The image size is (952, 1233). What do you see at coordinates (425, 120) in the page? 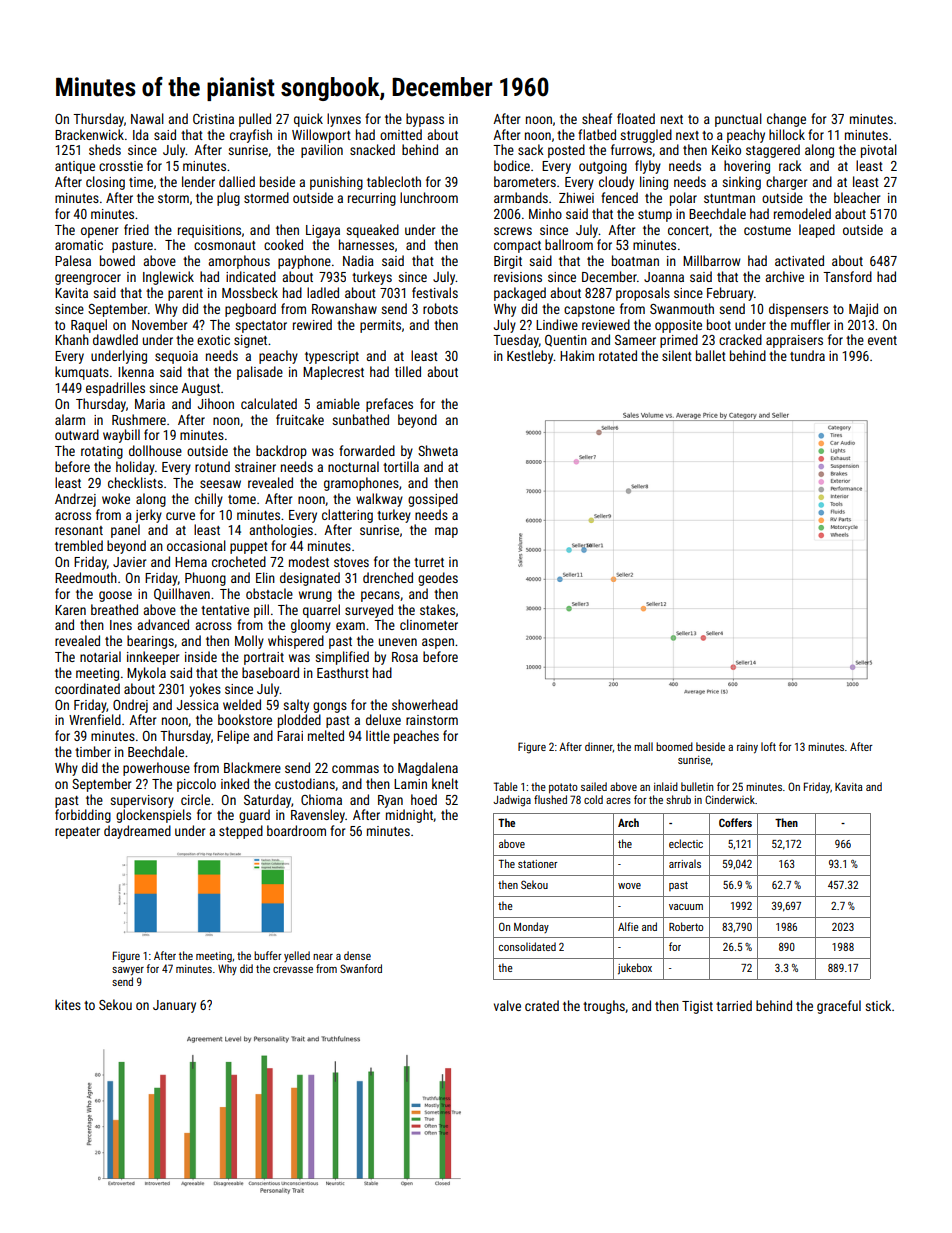
I see `bypass` at bounding box center [425, 120].
